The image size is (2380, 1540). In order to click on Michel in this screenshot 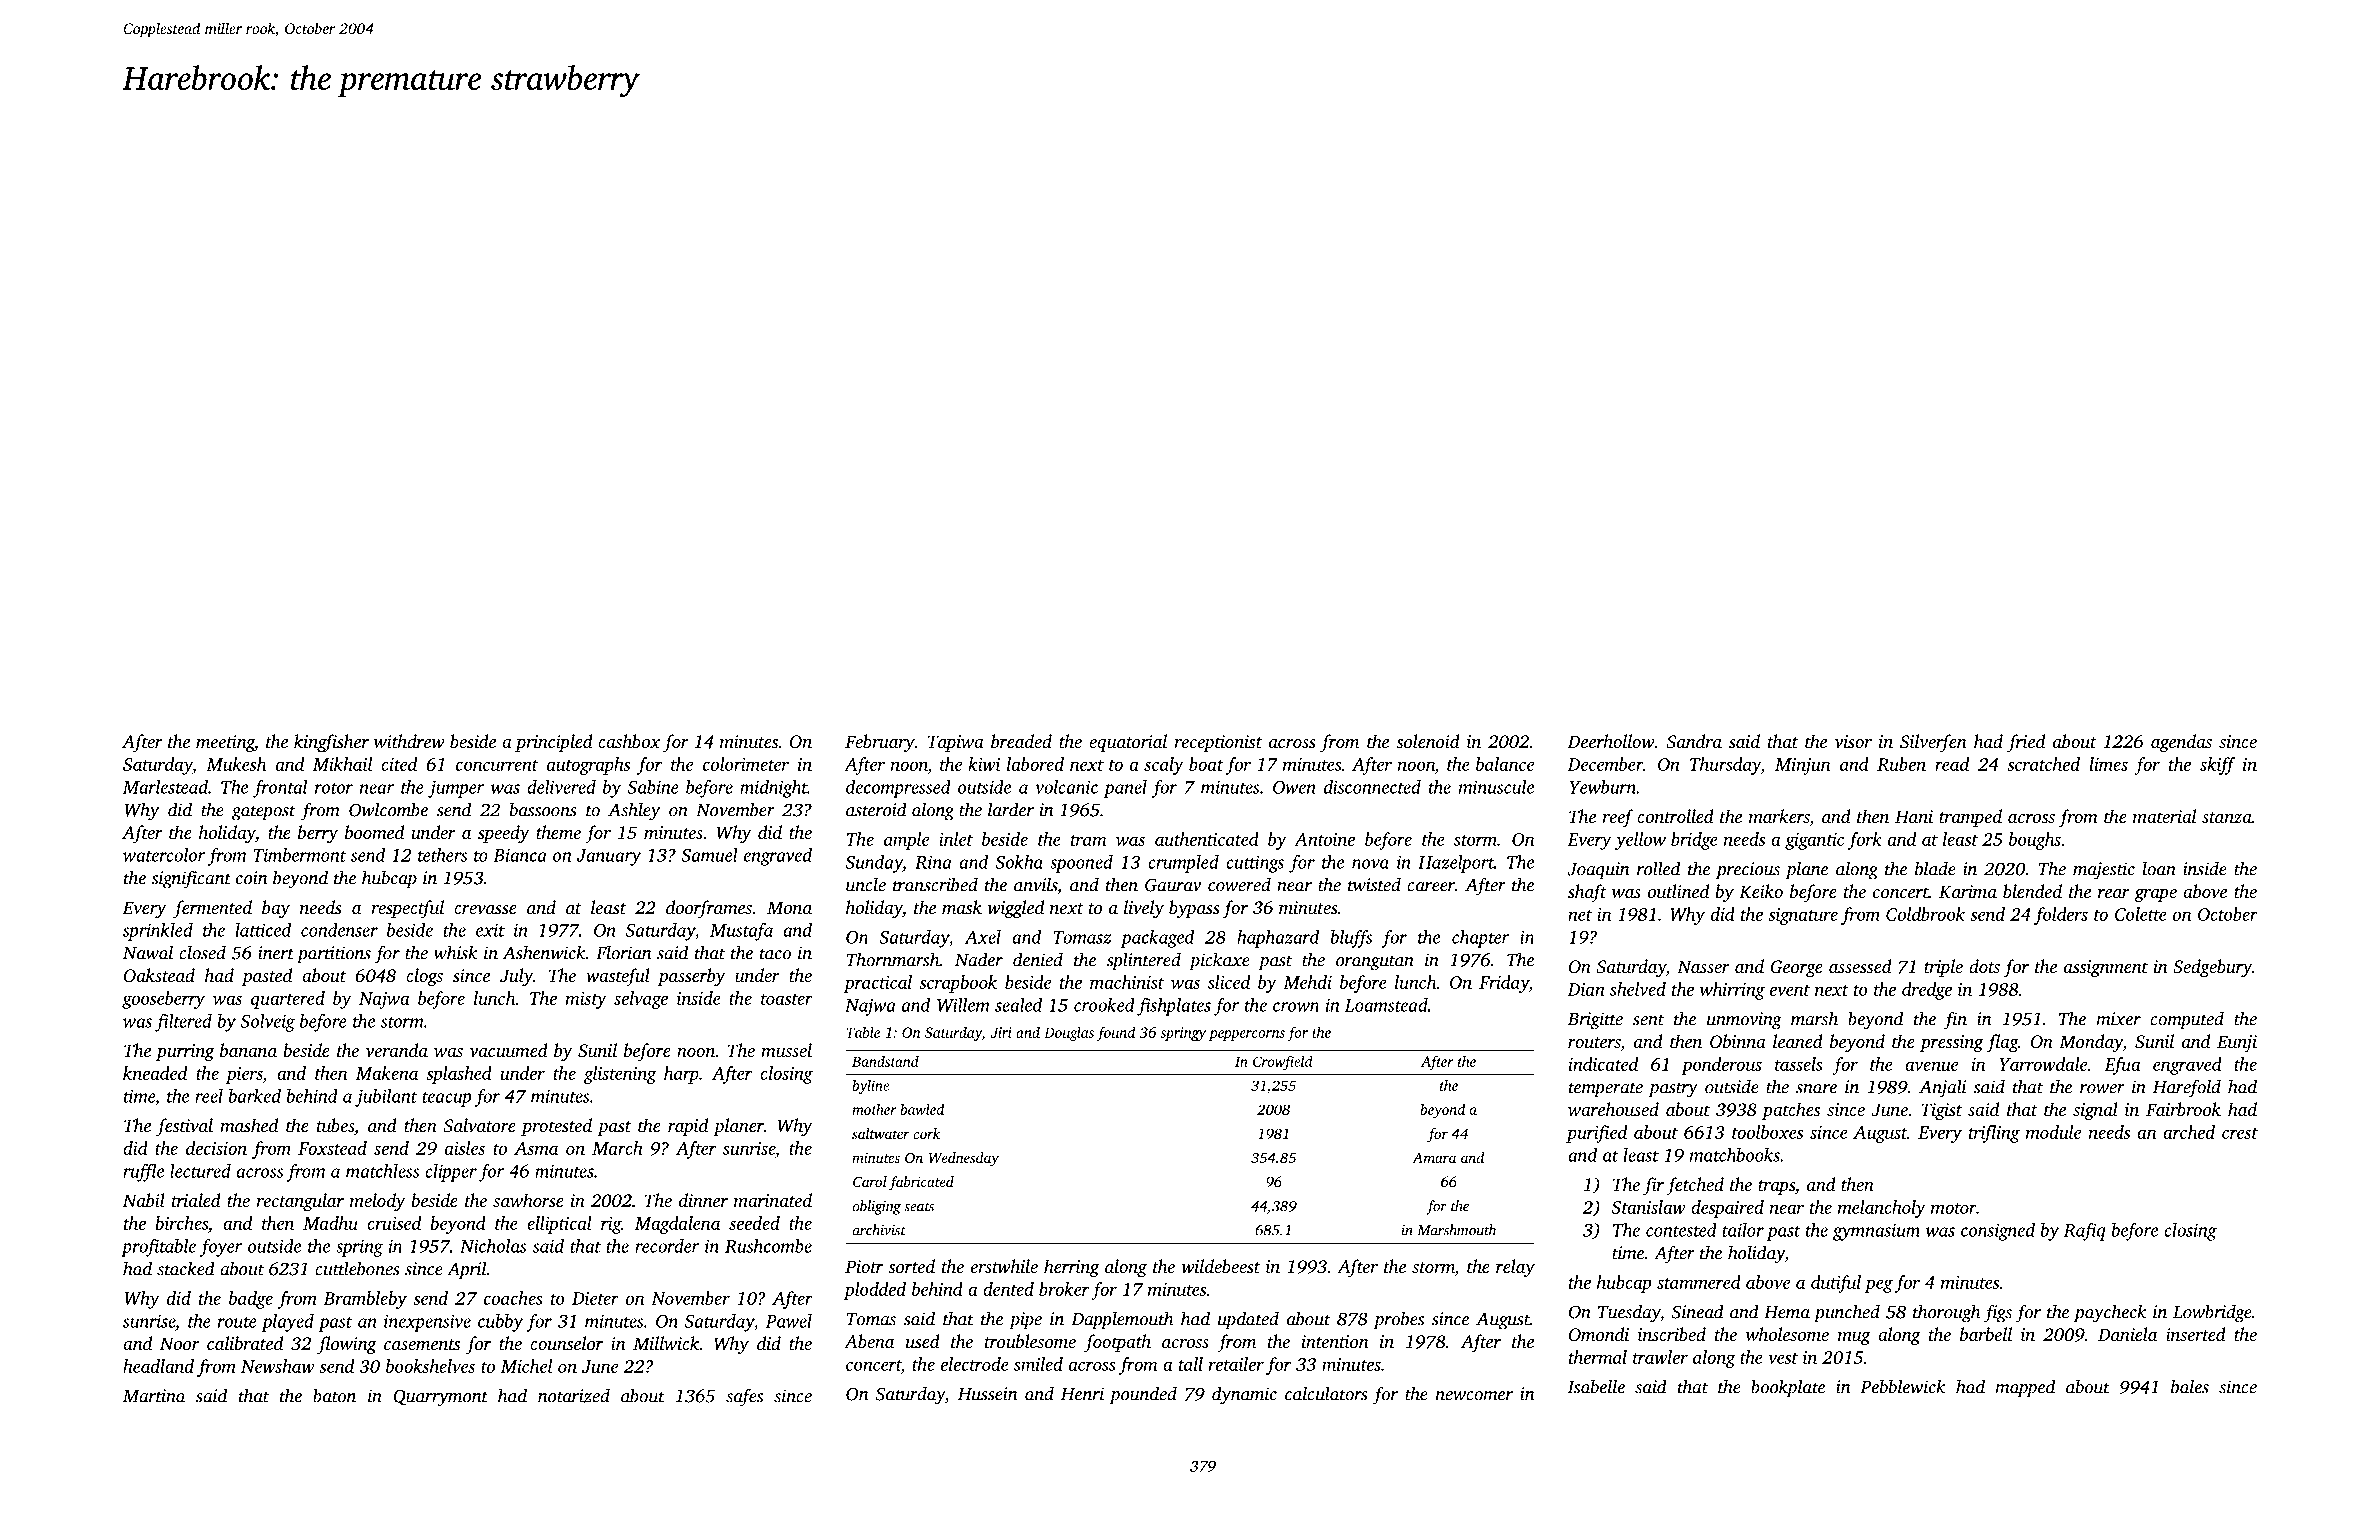, I will do `click(526, 1366)`.
